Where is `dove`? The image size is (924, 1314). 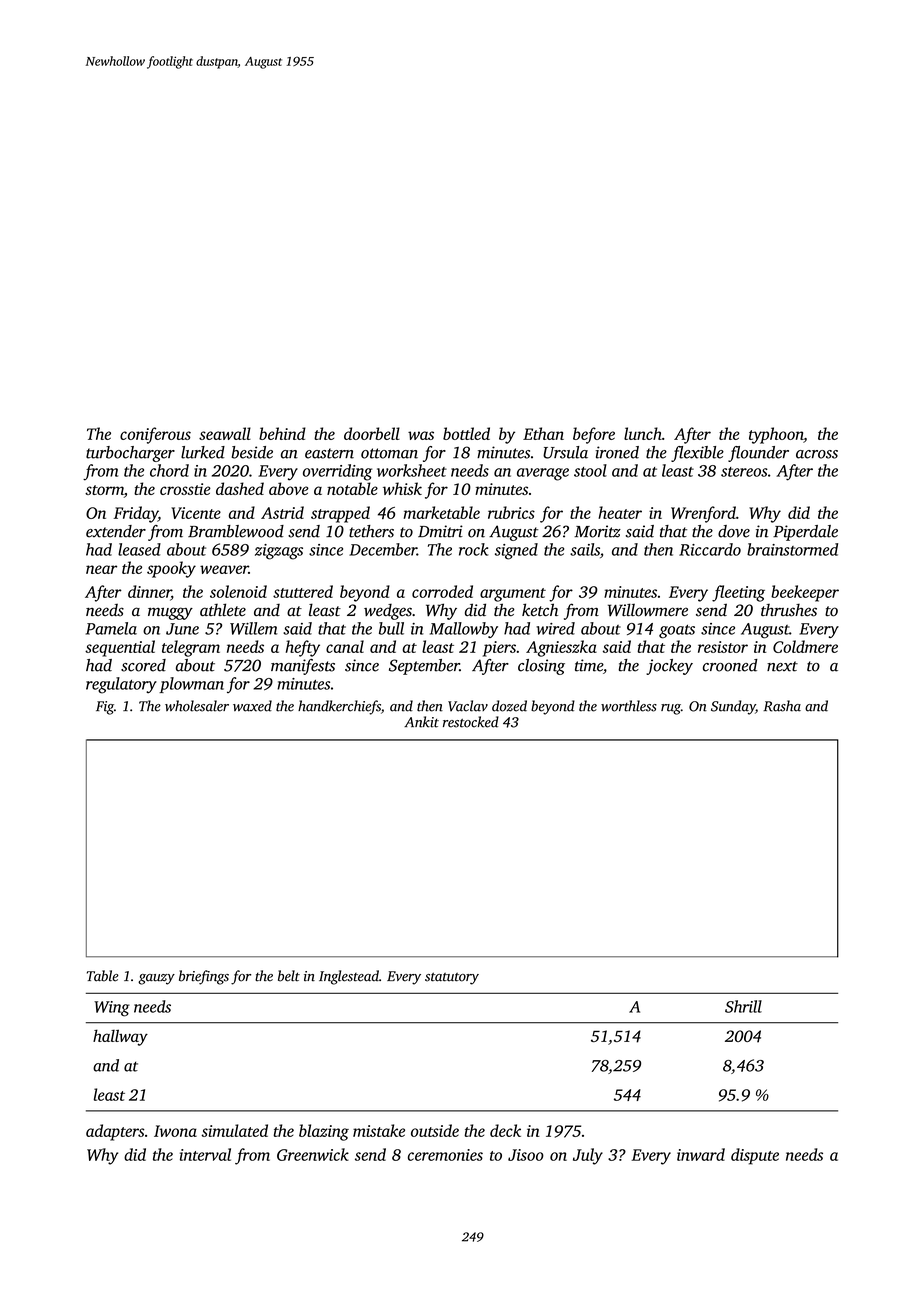
dove is located at coordinates (734, 531).
